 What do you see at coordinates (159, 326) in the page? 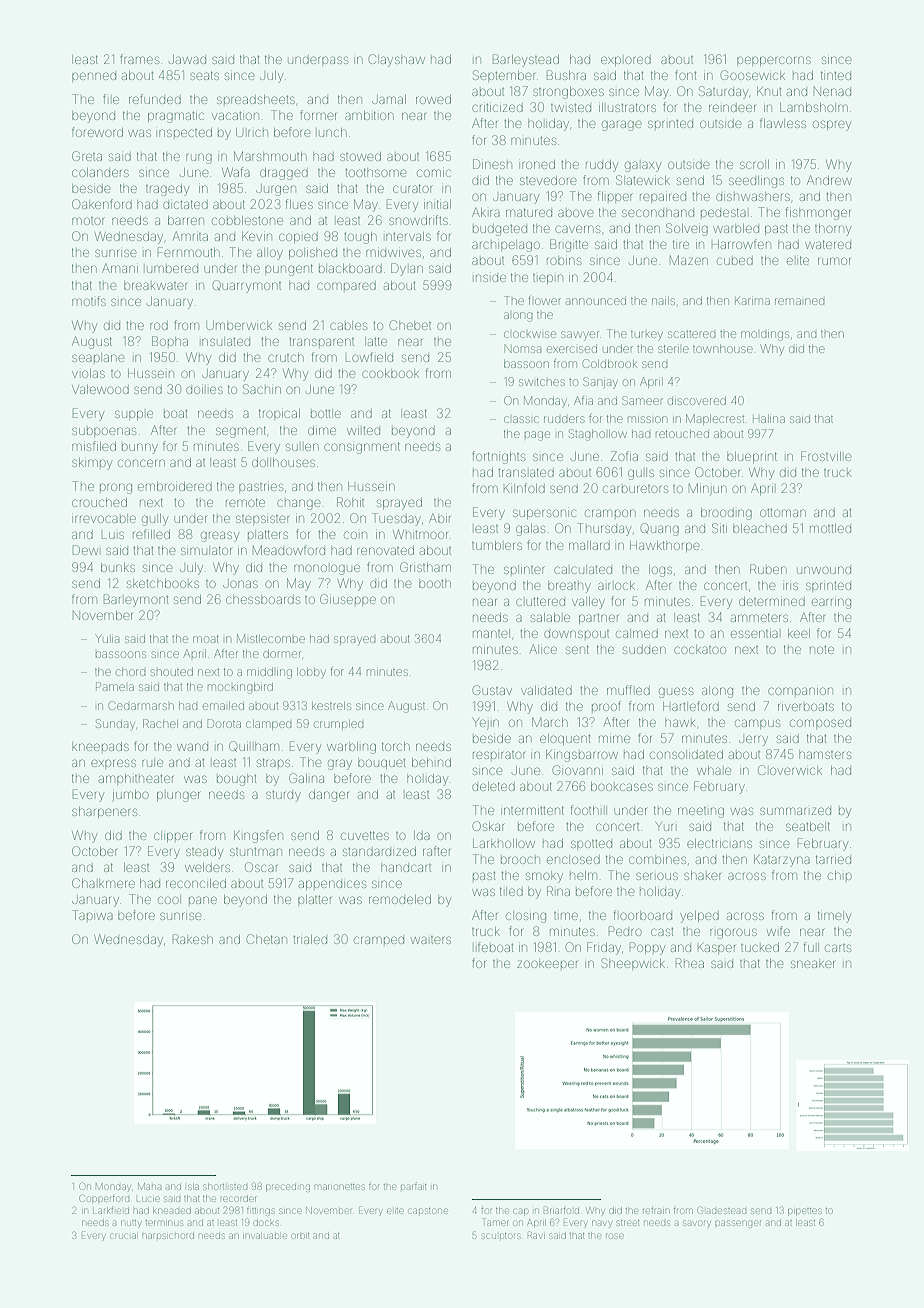
I see `rod` at bounding box center [159, 326].
